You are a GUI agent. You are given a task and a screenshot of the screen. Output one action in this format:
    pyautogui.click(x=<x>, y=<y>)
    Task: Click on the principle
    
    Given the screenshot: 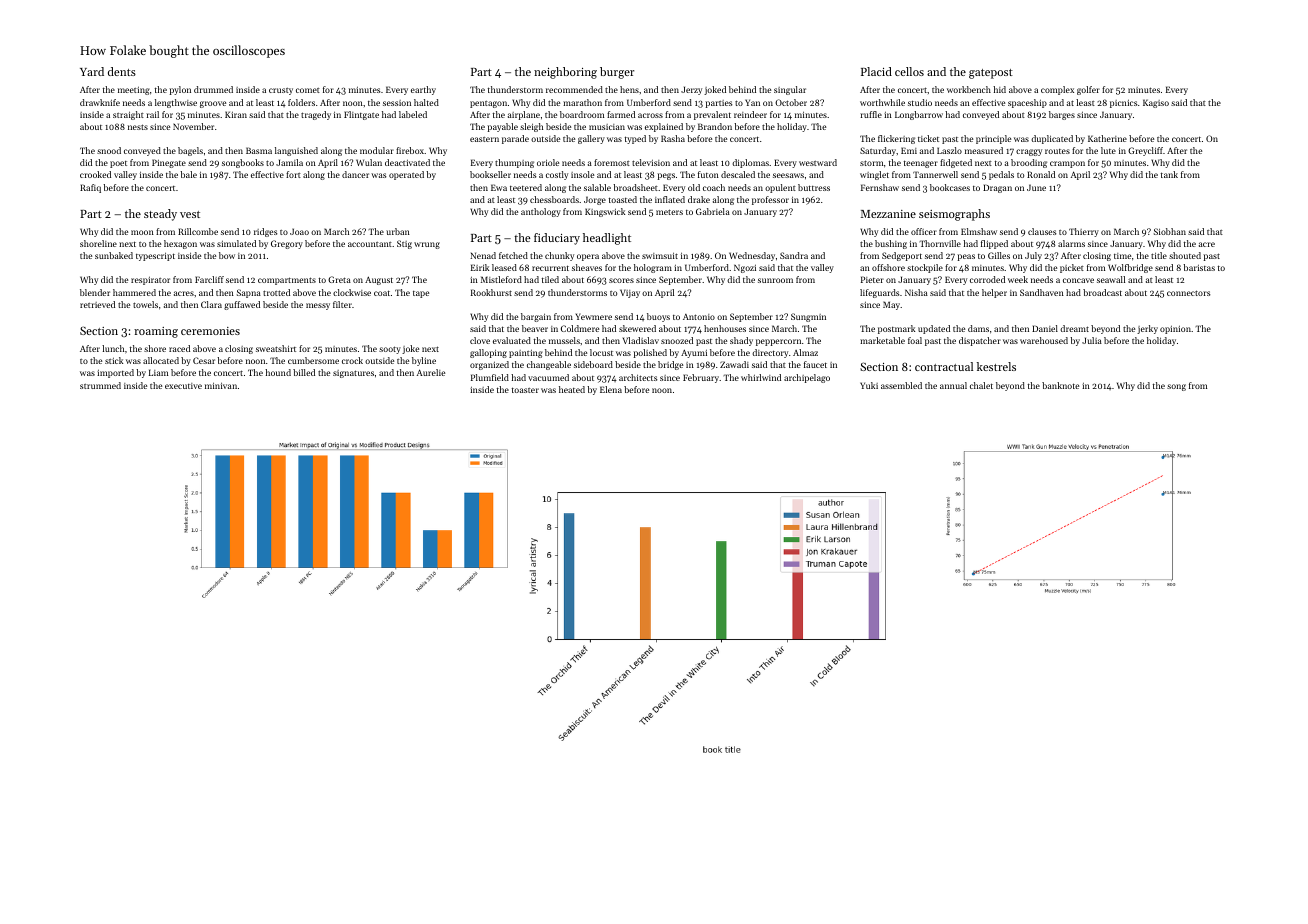 What is the action you would take?
    pyautogui.click(x=993, y=139)
